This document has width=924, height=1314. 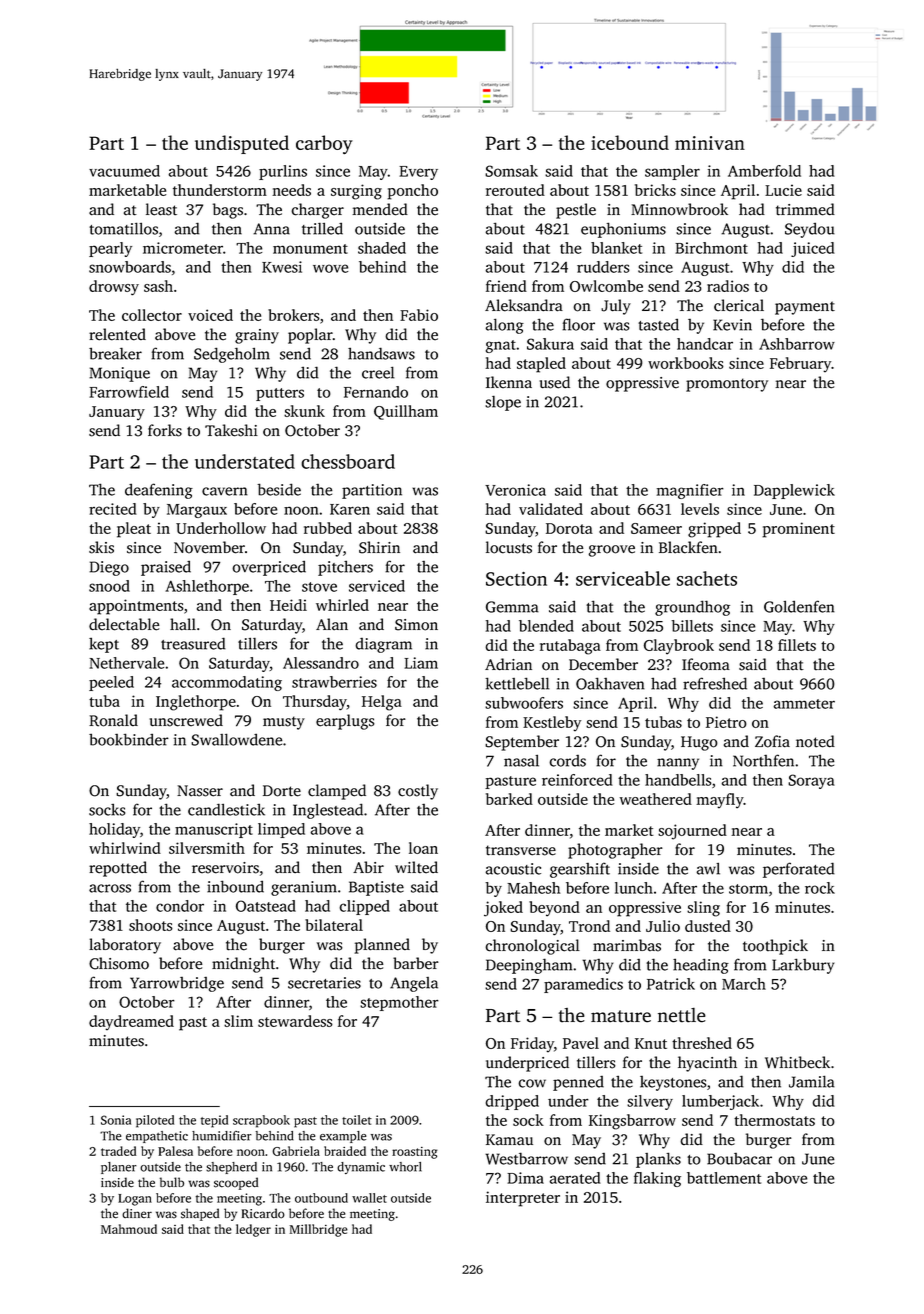 I want to click on putters, so click(x=280, y=394).
